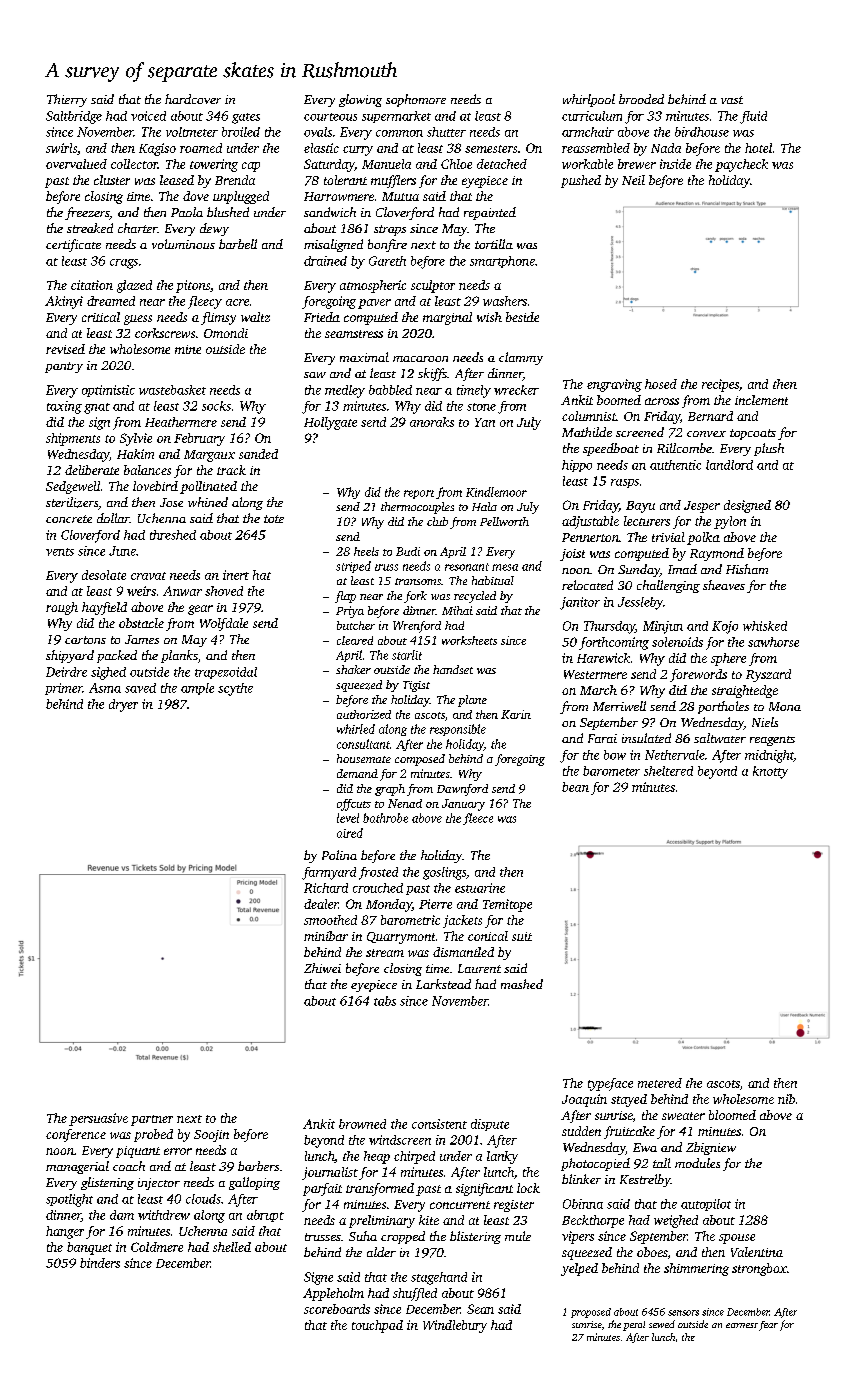 The image size is (849, 1400). I want to click on insulated, so click(646, 738).
